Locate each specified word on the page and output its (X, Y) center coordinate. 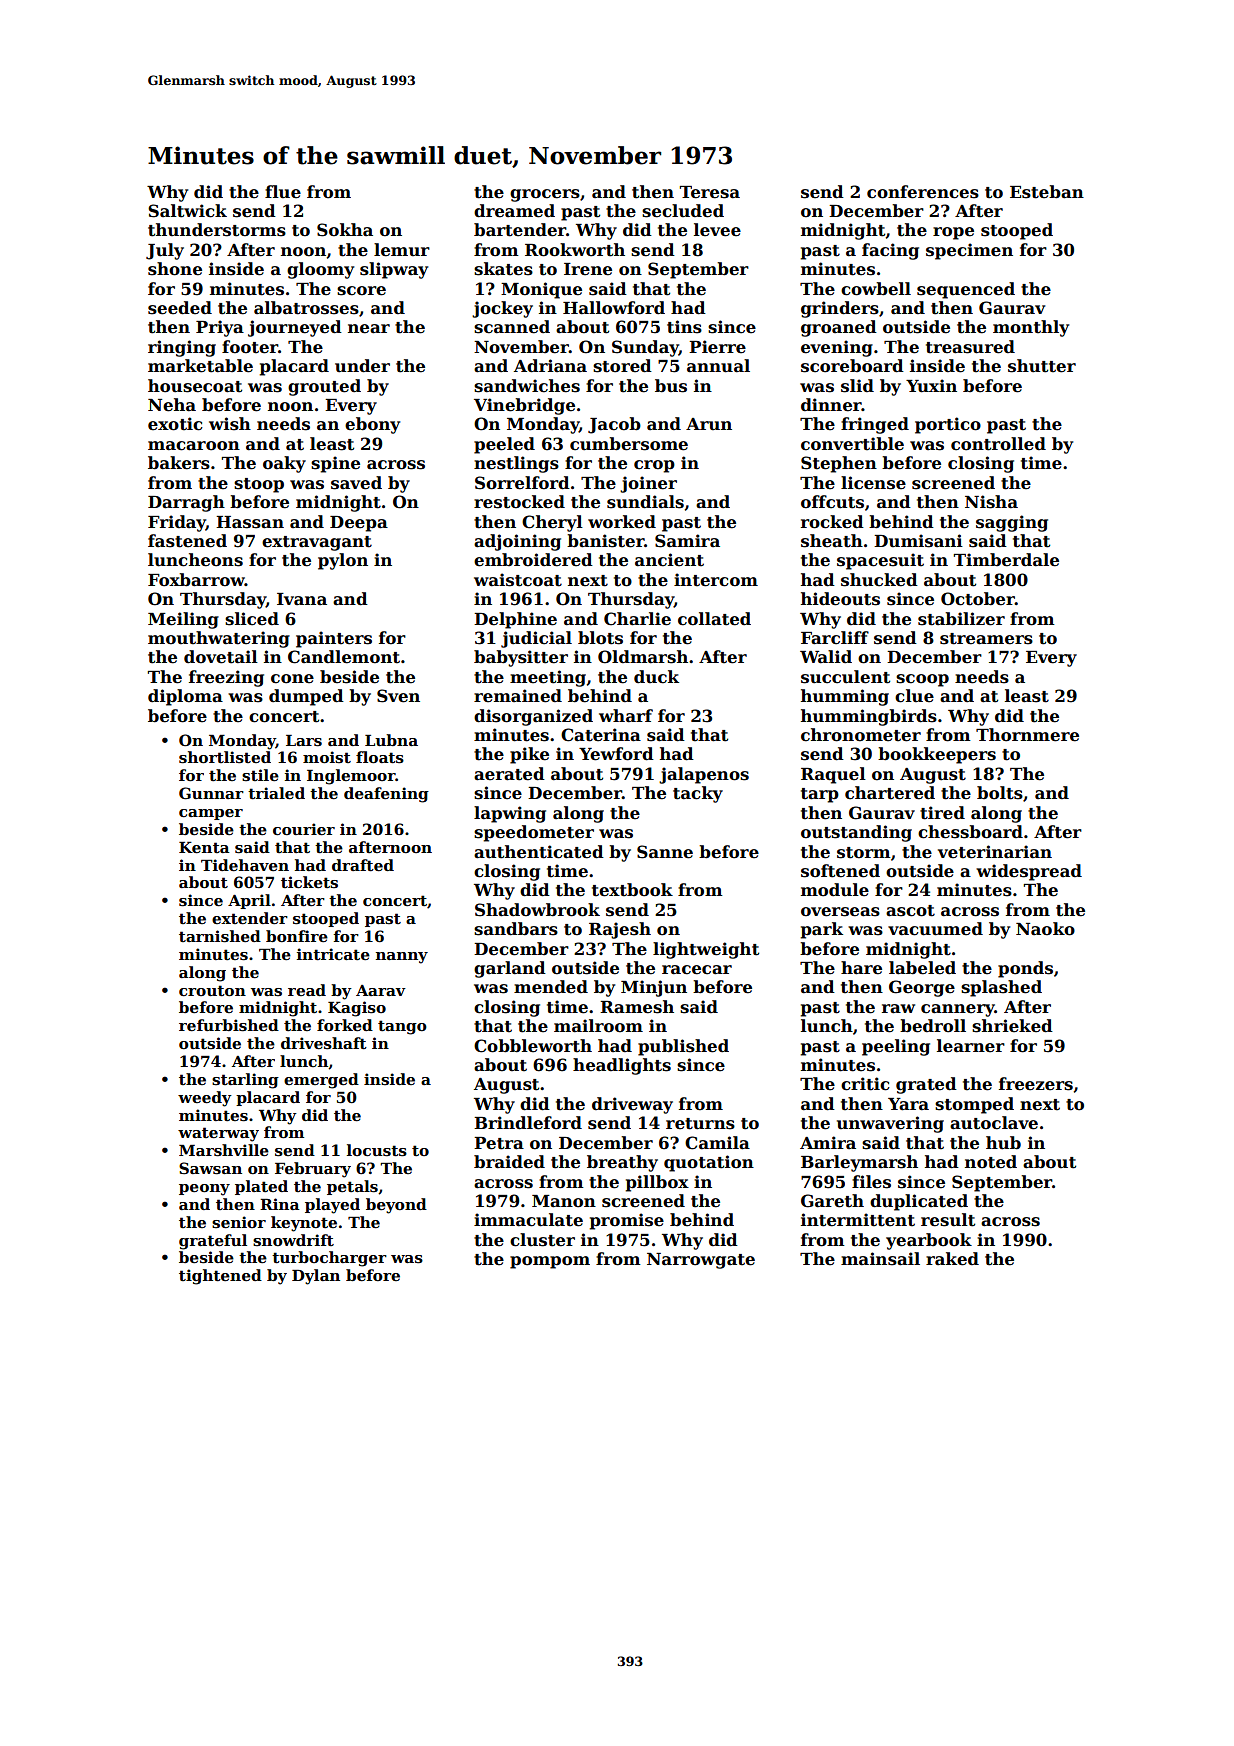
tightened (220, 1277)
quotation (709, 1163)
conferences (923, 192)
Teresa (710, 192)
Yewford (616, 754)
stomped (974, 1105)
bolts (1000, 793)
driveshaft (324, 1043)
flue (283, 192)
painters (334, 639)
